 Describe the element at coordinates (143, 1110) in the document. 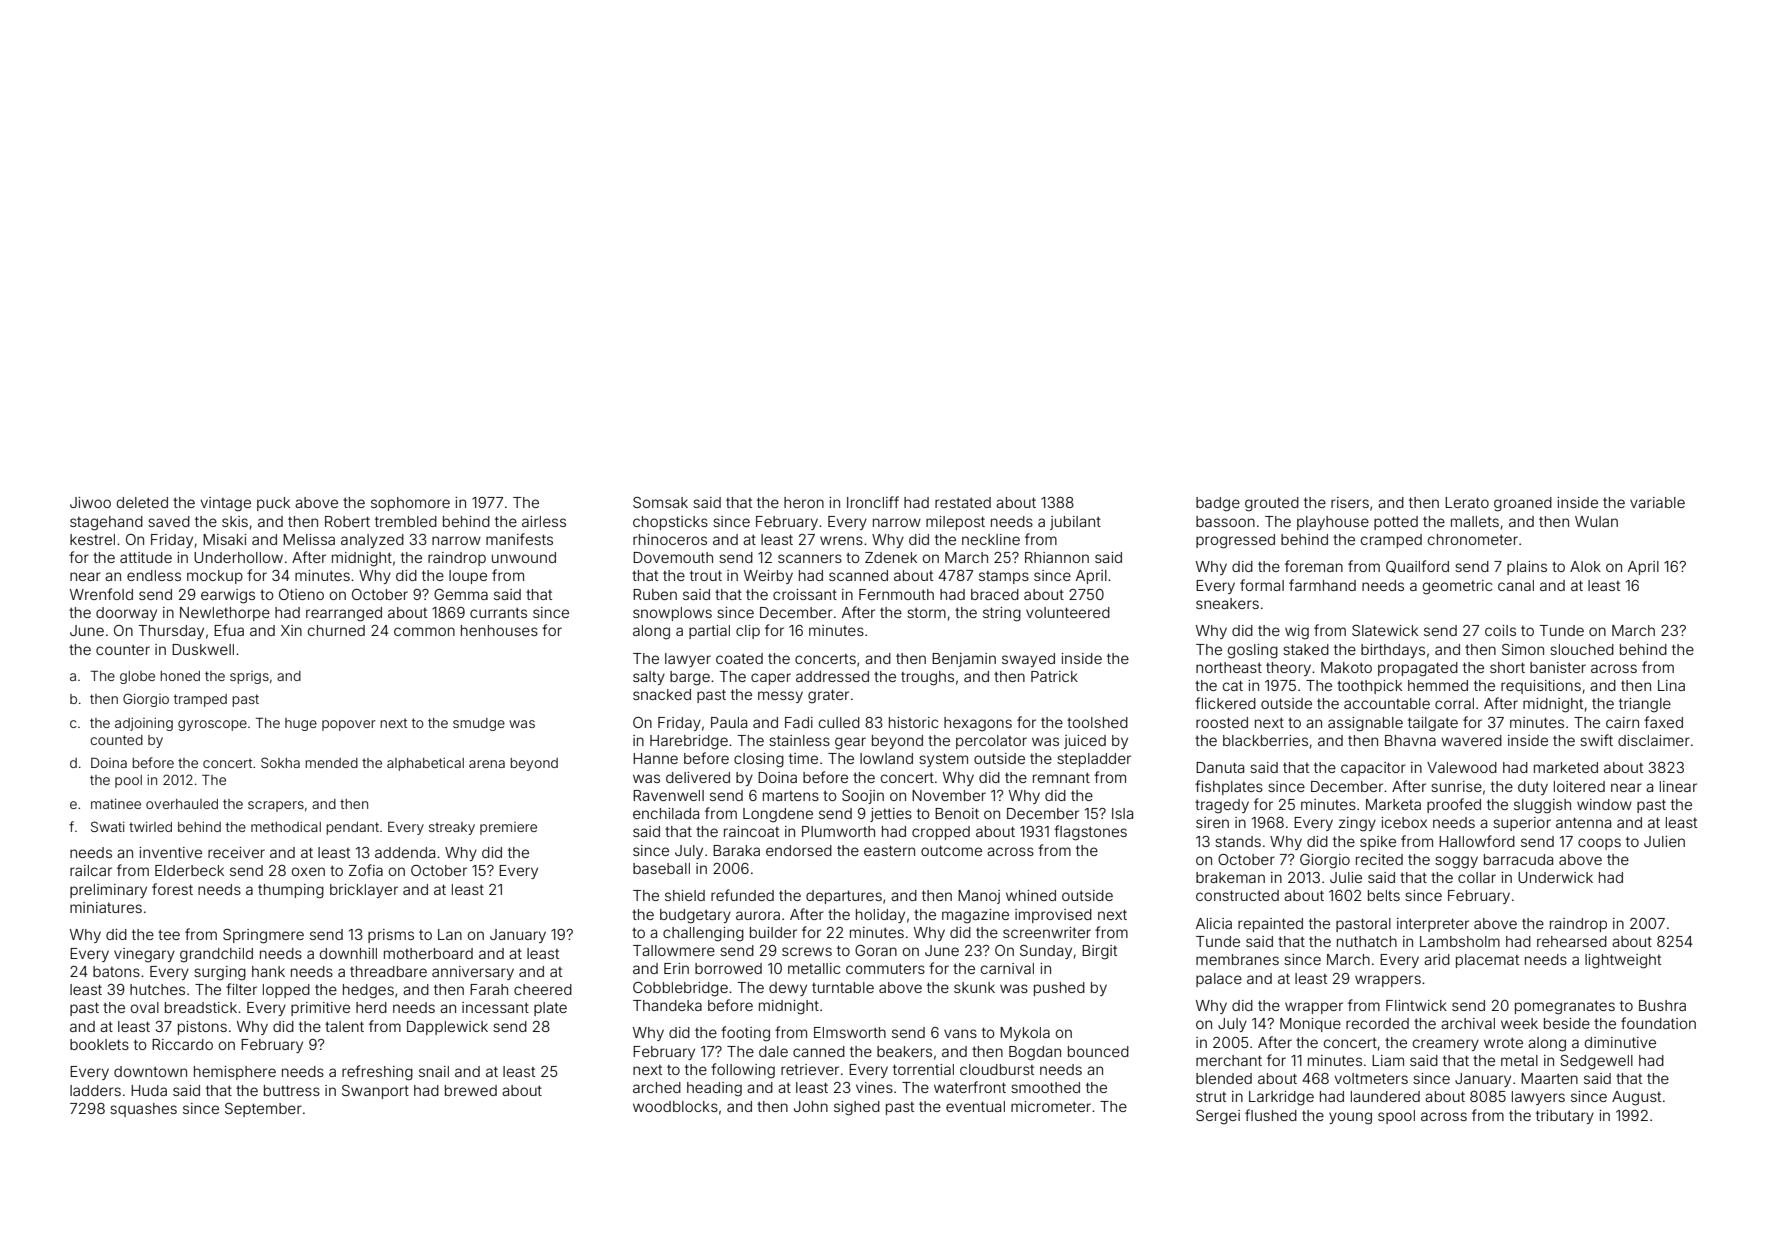

I see `squashes` at that location.
